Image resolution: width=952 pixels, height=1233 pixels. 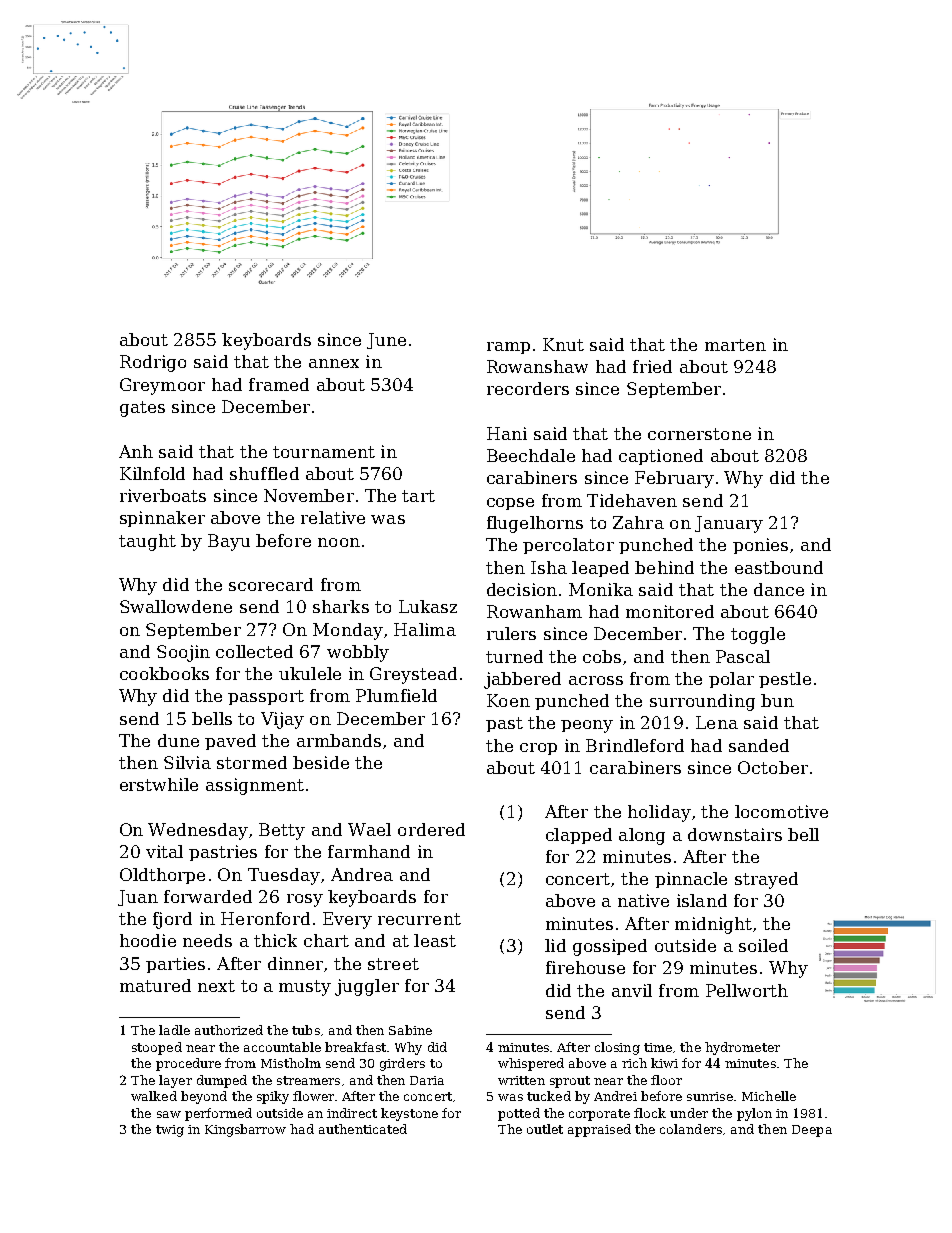 What do you see at coordinates (781, 811) in the screenshot?
I see `locomotive` at bounding box center [781, 811].
